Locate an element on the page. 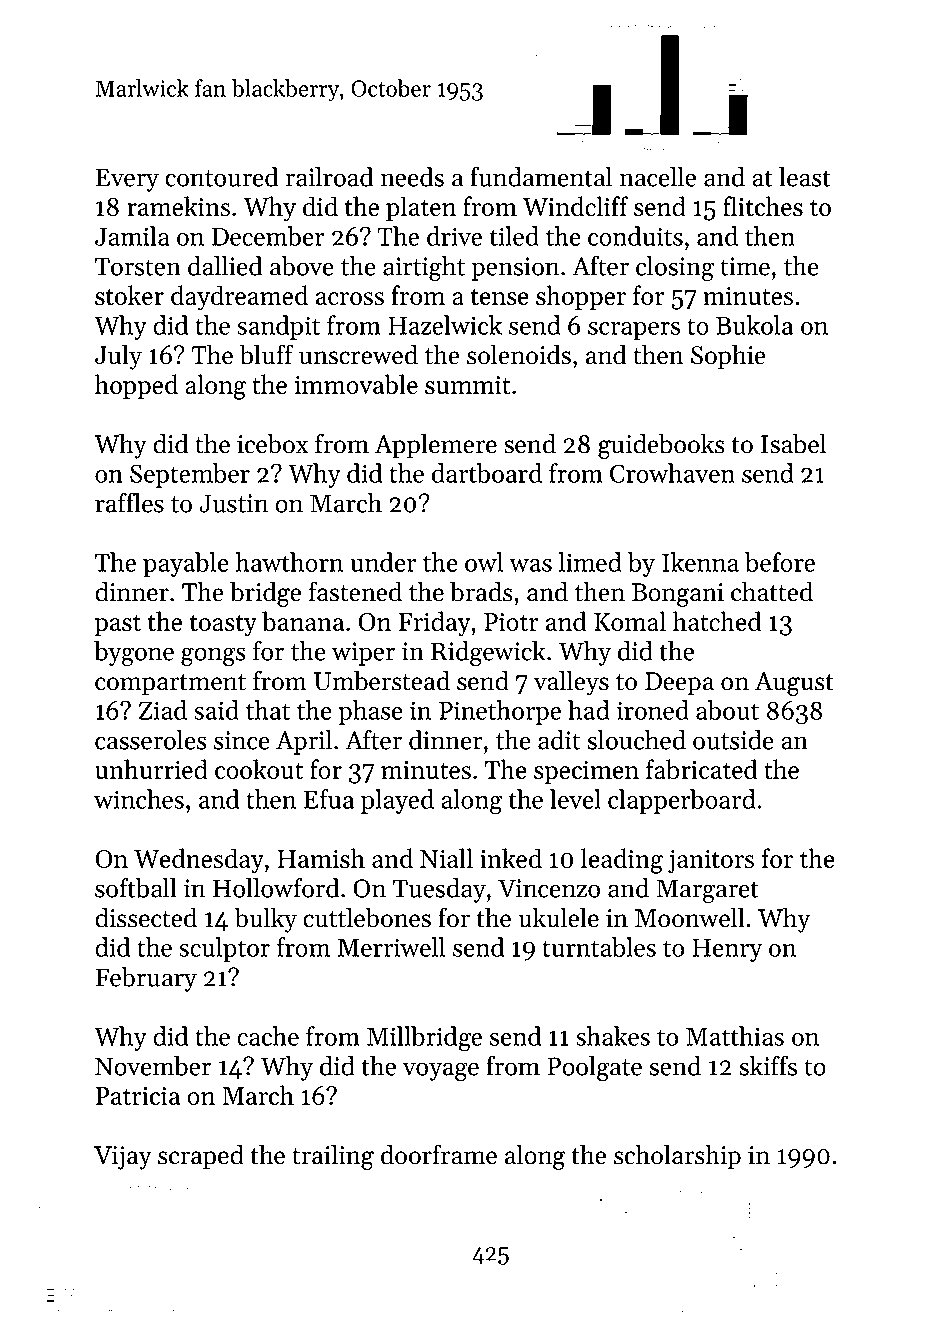 Image resolution: width=944 pixels, height=1340 pixels. casseroles is located at coordinates (151, 740).
